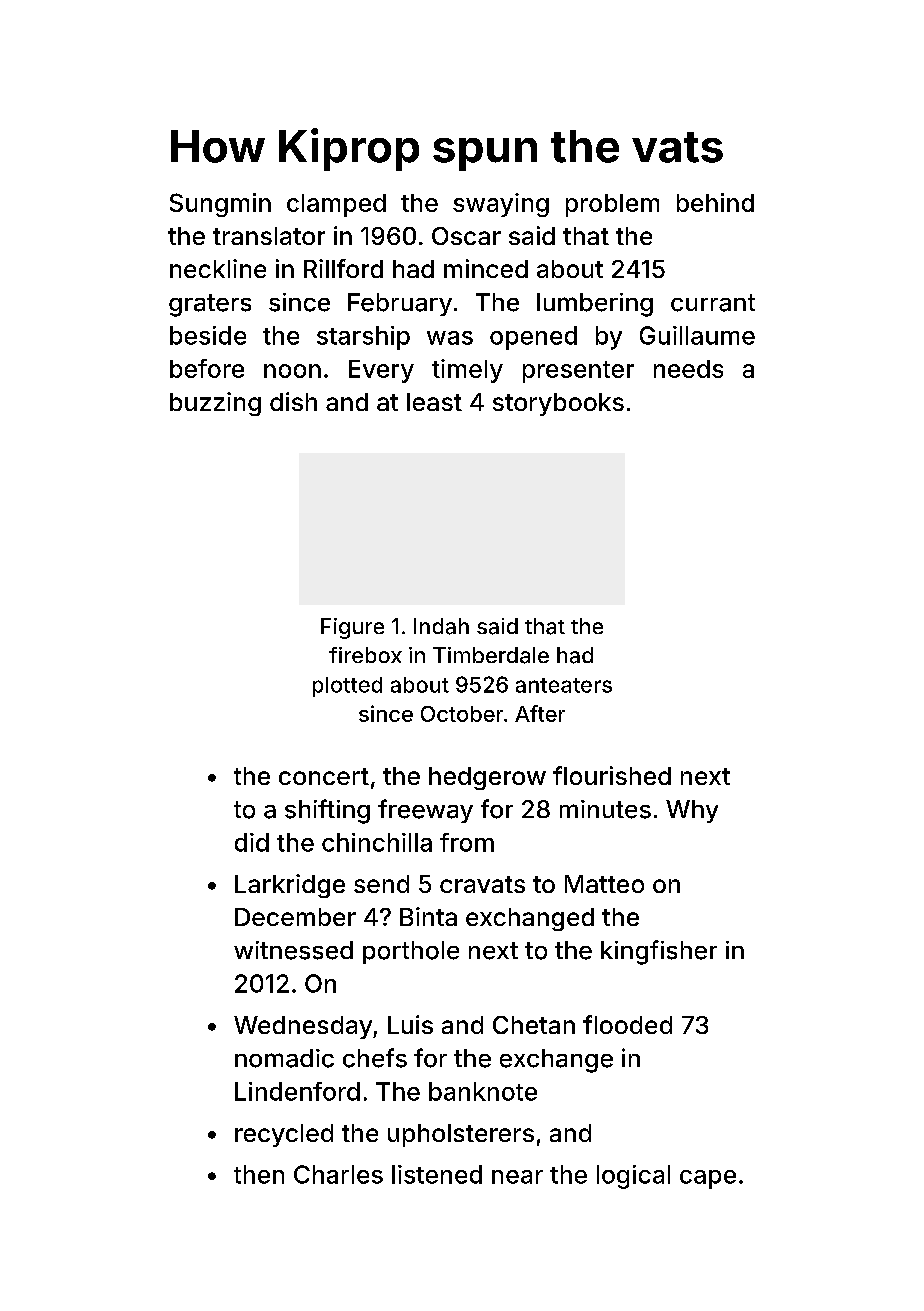 The width and height of the screenshot is (924, 1311). What do you see at coordinates (491, 655) in the screenshot?
I see `Timberdale` at bounding box center [491, 655].
